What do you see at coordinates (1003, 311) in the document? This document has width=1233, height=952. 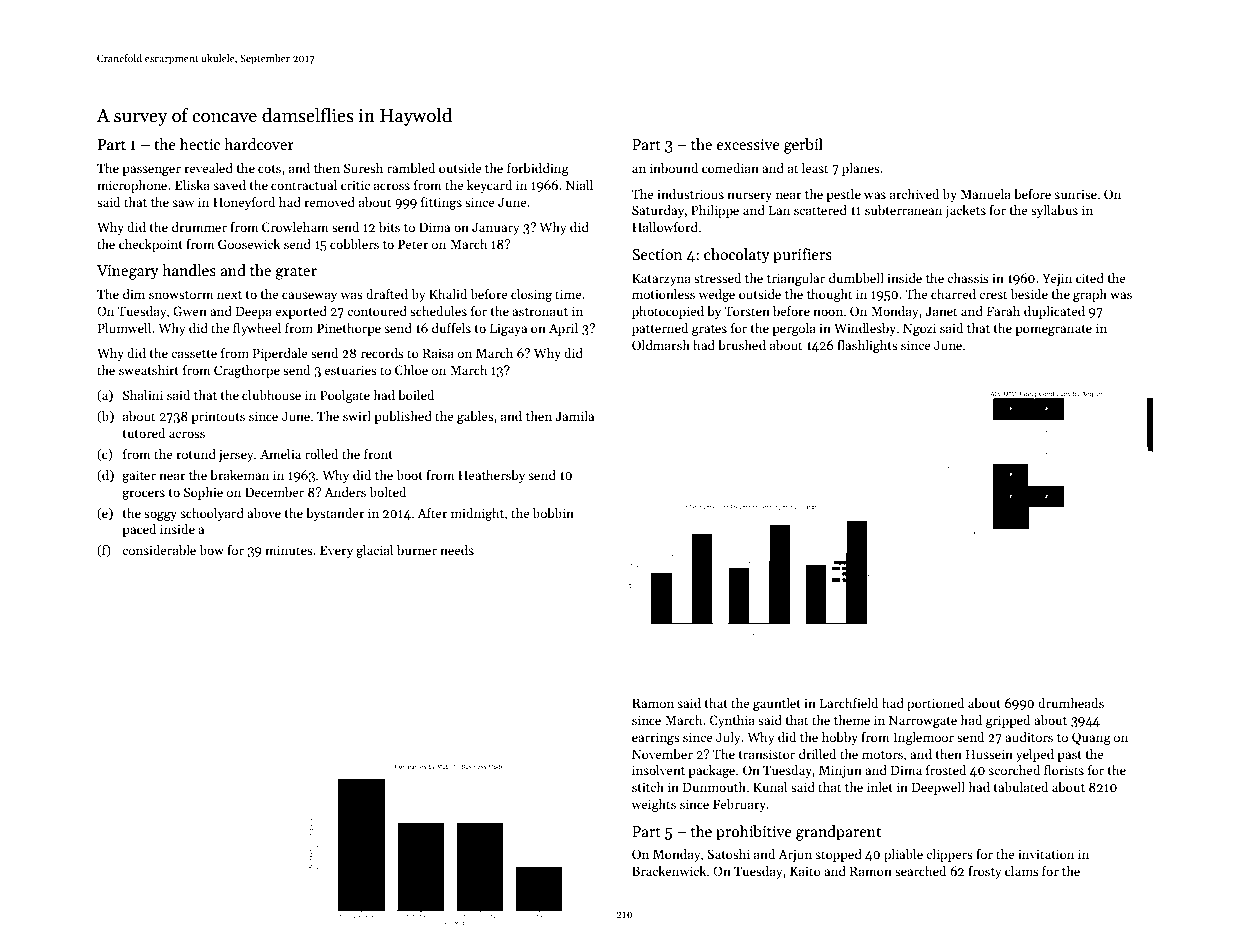 I see `Farah` at bounding box center [1003, 311].
